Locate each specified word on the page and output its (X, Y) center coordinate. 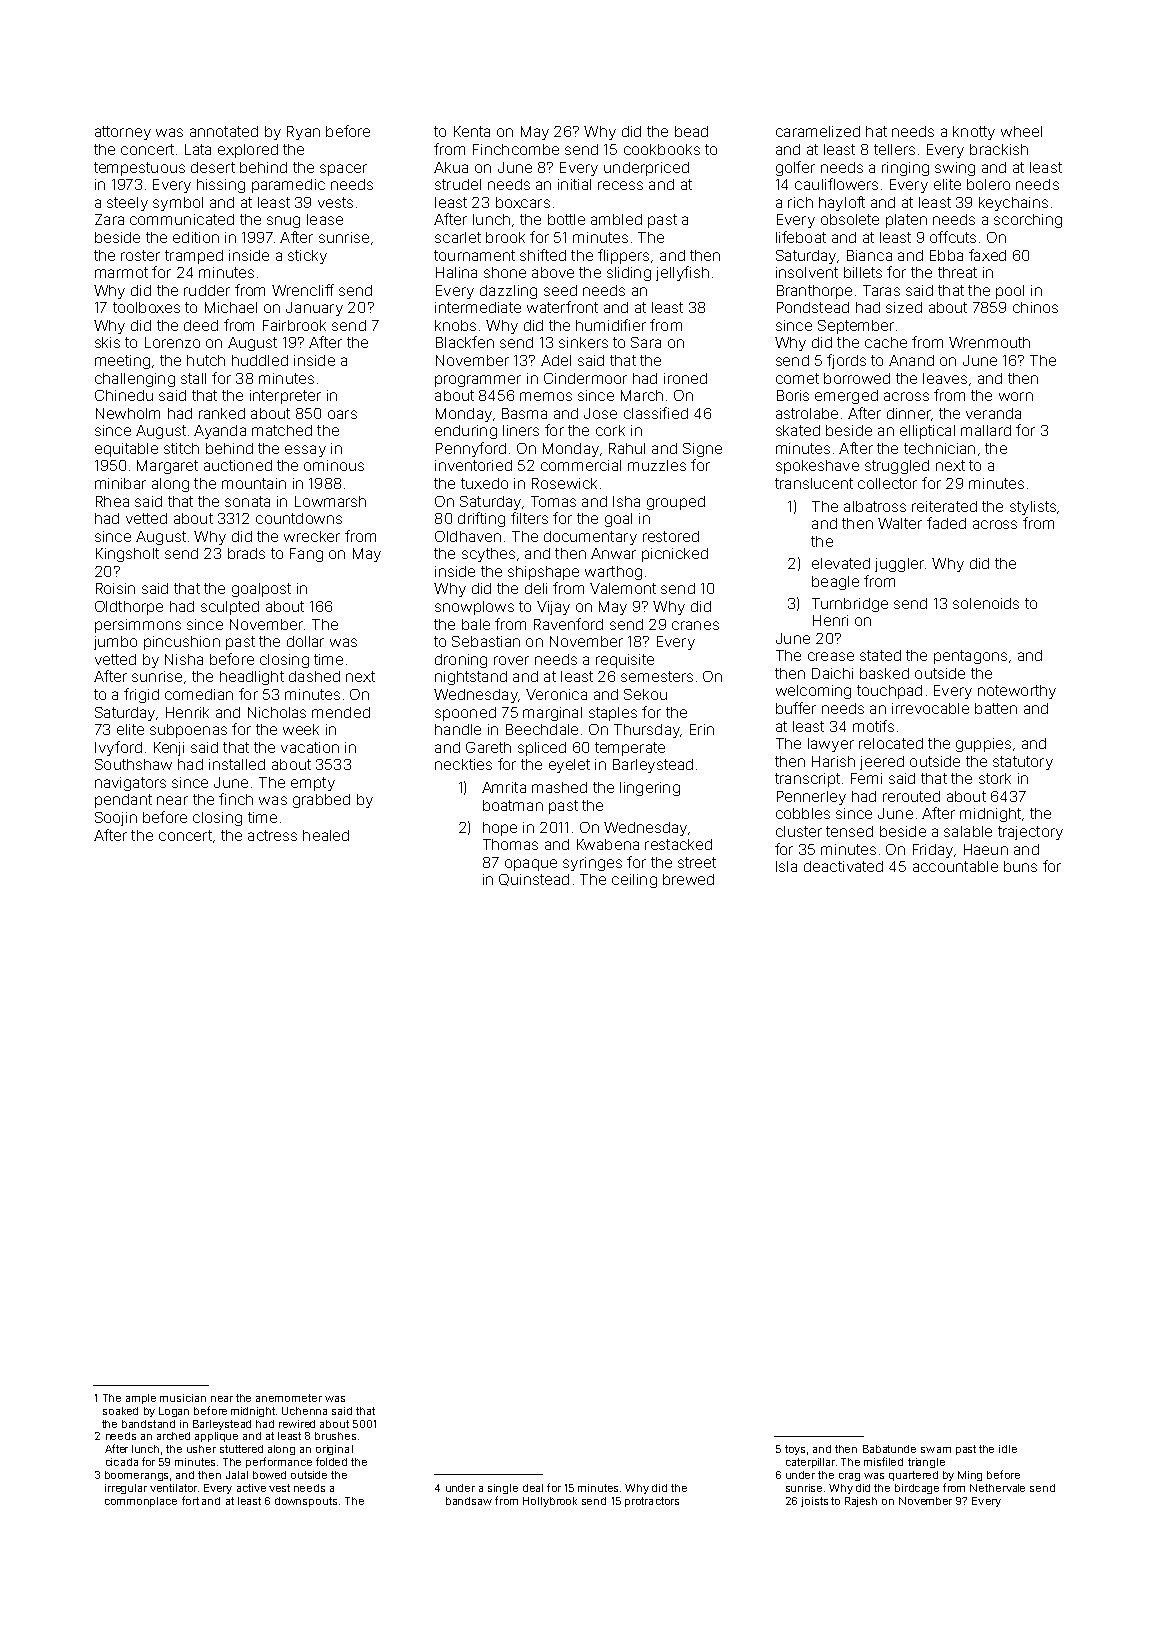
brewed (688, 879)
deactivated (843, 866)
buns (1020, 866)
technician (939, 448)
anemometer (289, 1398)
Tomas (553, 501)
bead (691, 131)
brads (246, 553)
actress (272, 835)
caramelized (818, 131)
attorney (123, 133)
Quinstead (534, 880)
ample (141, 1399)
